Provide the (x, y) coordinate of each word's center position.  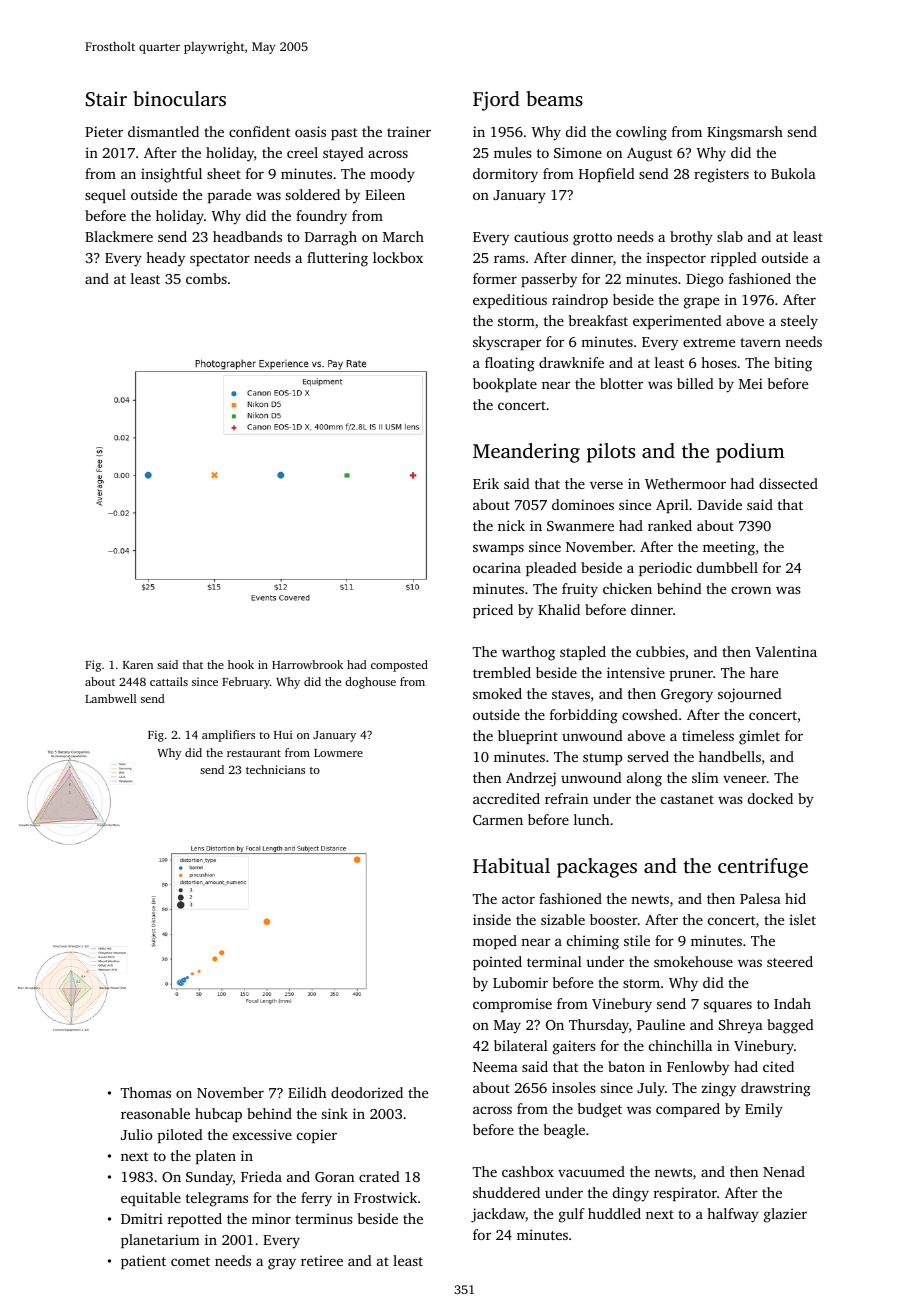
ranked (670, 525)
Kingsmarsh (745, 133)
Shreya (741, 1026)
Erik (486, 483)
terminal (554, 961)
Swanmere (580, 526)
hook (241, 664)
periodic (665, 569)
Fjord (496, 101)
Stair (106, 99)
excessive (262, 1134)
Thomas (145, 1092)
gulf (572, 1215)
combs (206, 278)
